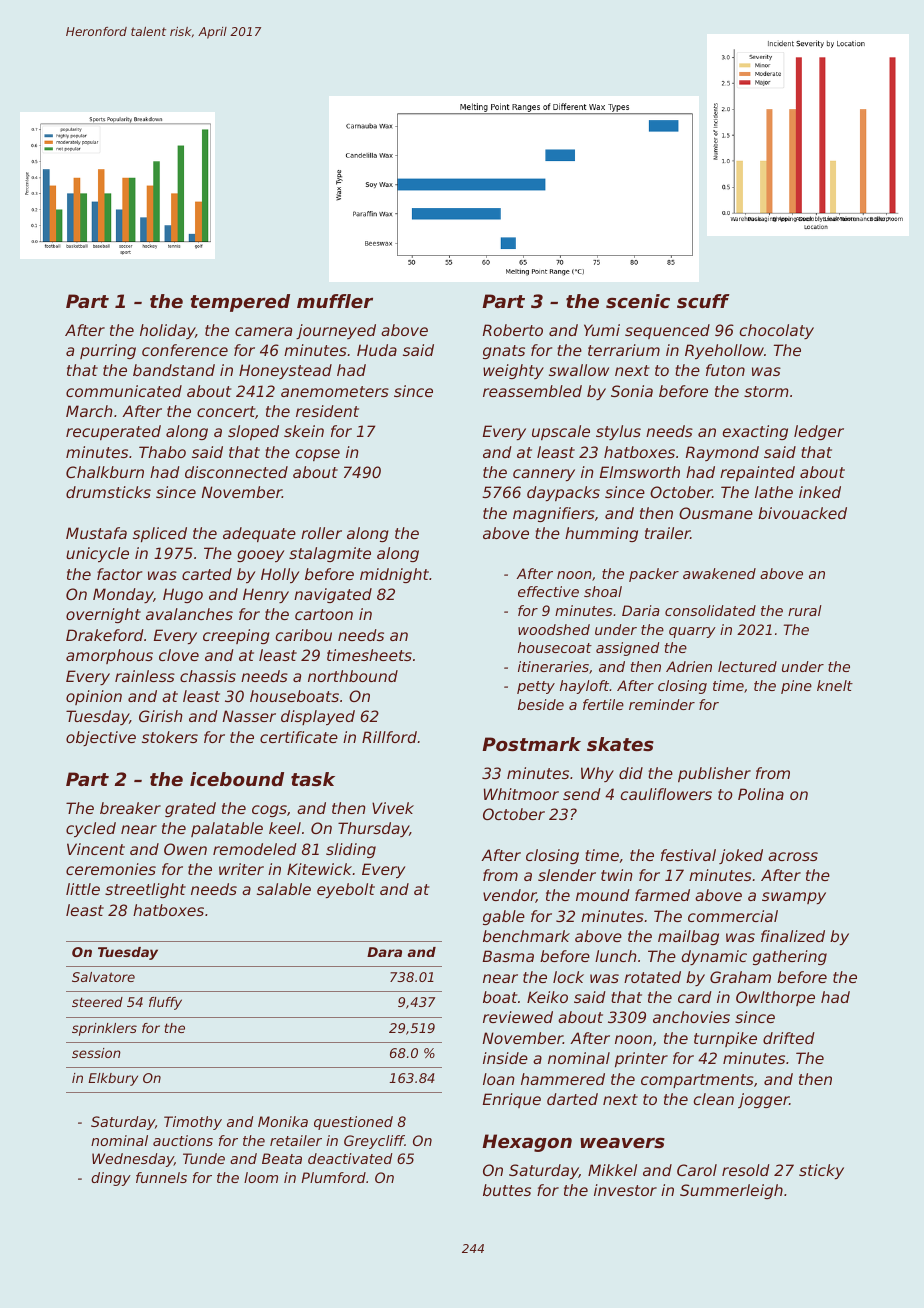 This screenshot has height=1308, width=924. What do you see at coordinates (509, 896) in the screenshot?
I see `vendor` at bounding box center [509, 896].
